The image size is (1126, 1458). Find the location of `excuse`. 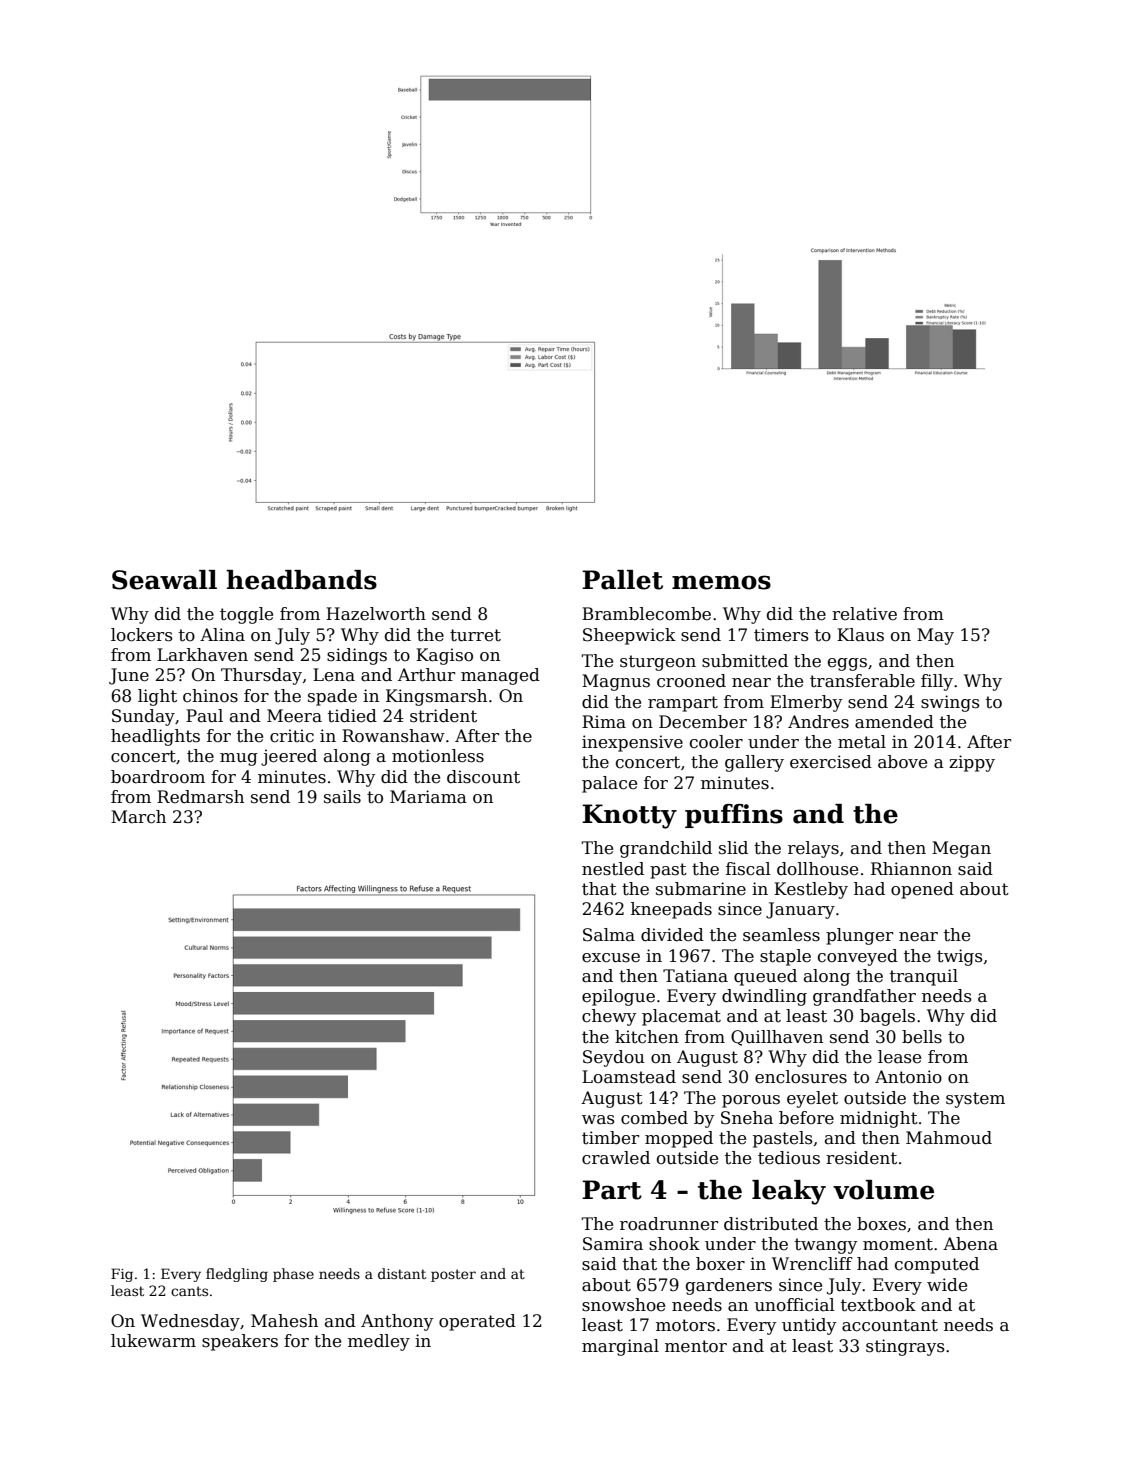

excuse is located at coordinates (611, 958).
